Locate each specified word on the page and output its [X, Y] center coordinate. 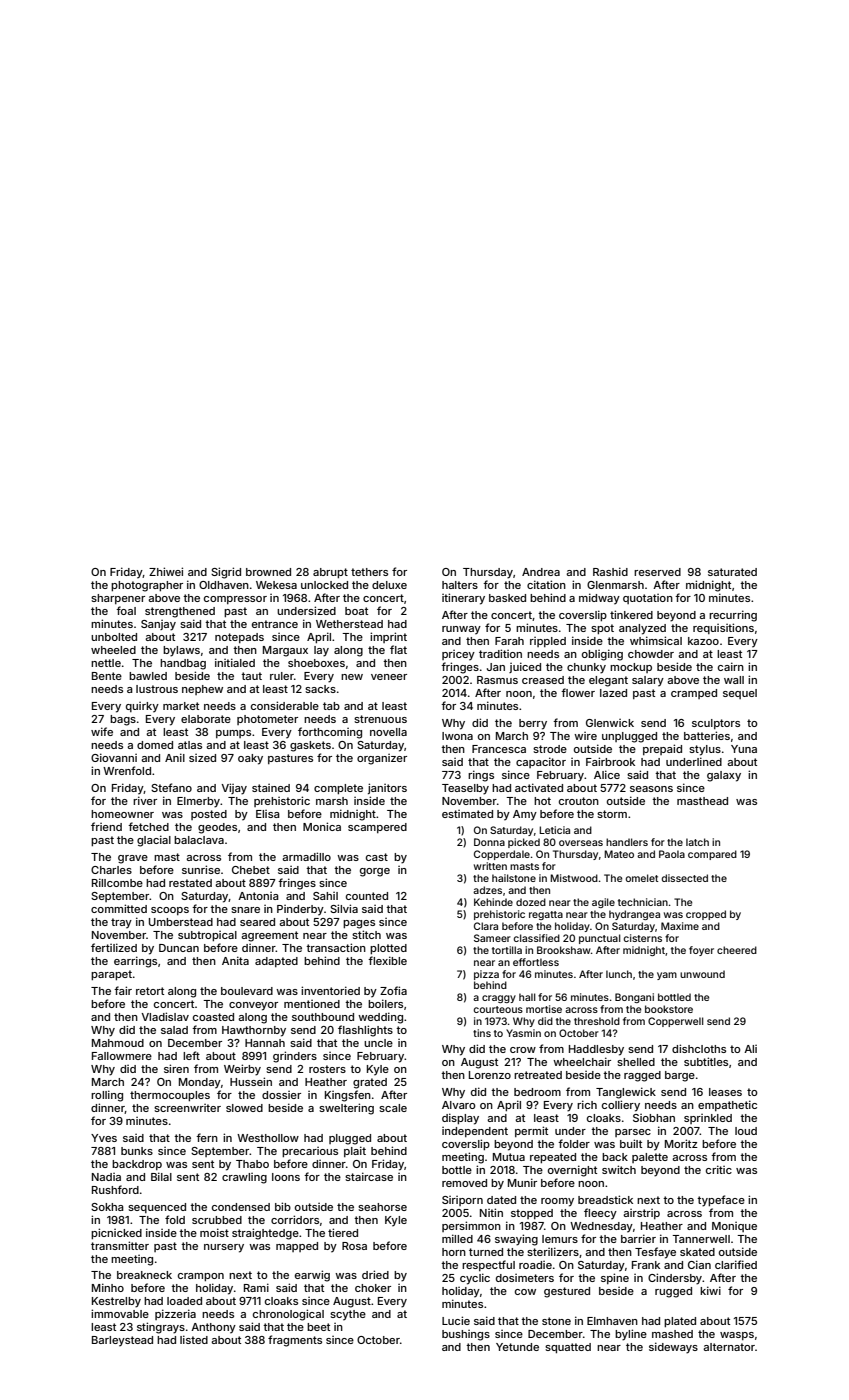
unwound [702, 974]
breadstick [605, 1199]
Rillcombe [117, 882]
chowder [651, 654]
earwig [312, 1276]
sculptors [716, 724]
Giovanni [114, 757]
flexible [387, 960]
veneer [389, 677]
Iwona [457, 736]
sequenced [157, 1208]
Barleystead [122, 1341]
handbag [183, 664]
